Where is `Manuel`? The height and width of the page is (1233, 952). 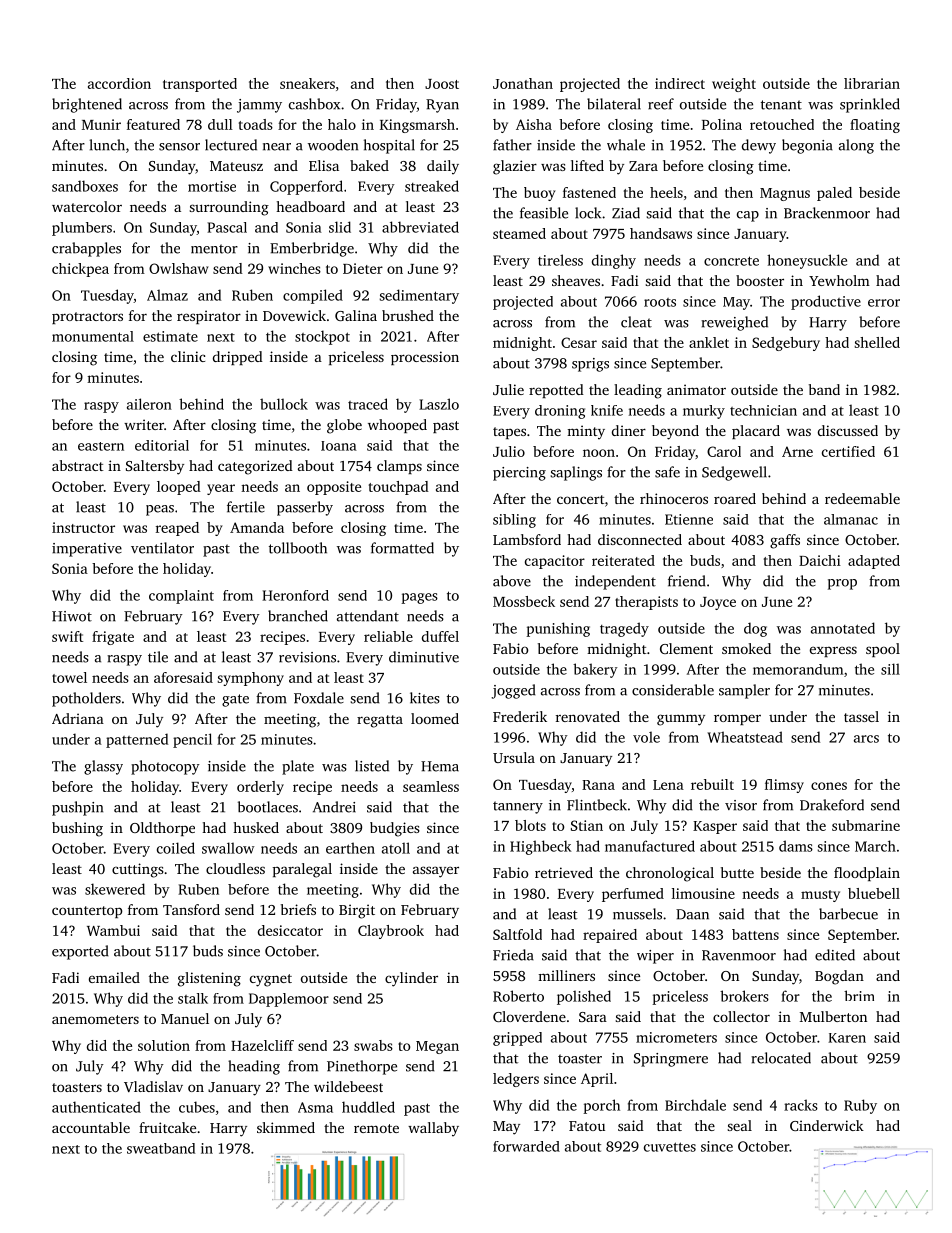 Manuel is located at coordinates (185, 1018).
